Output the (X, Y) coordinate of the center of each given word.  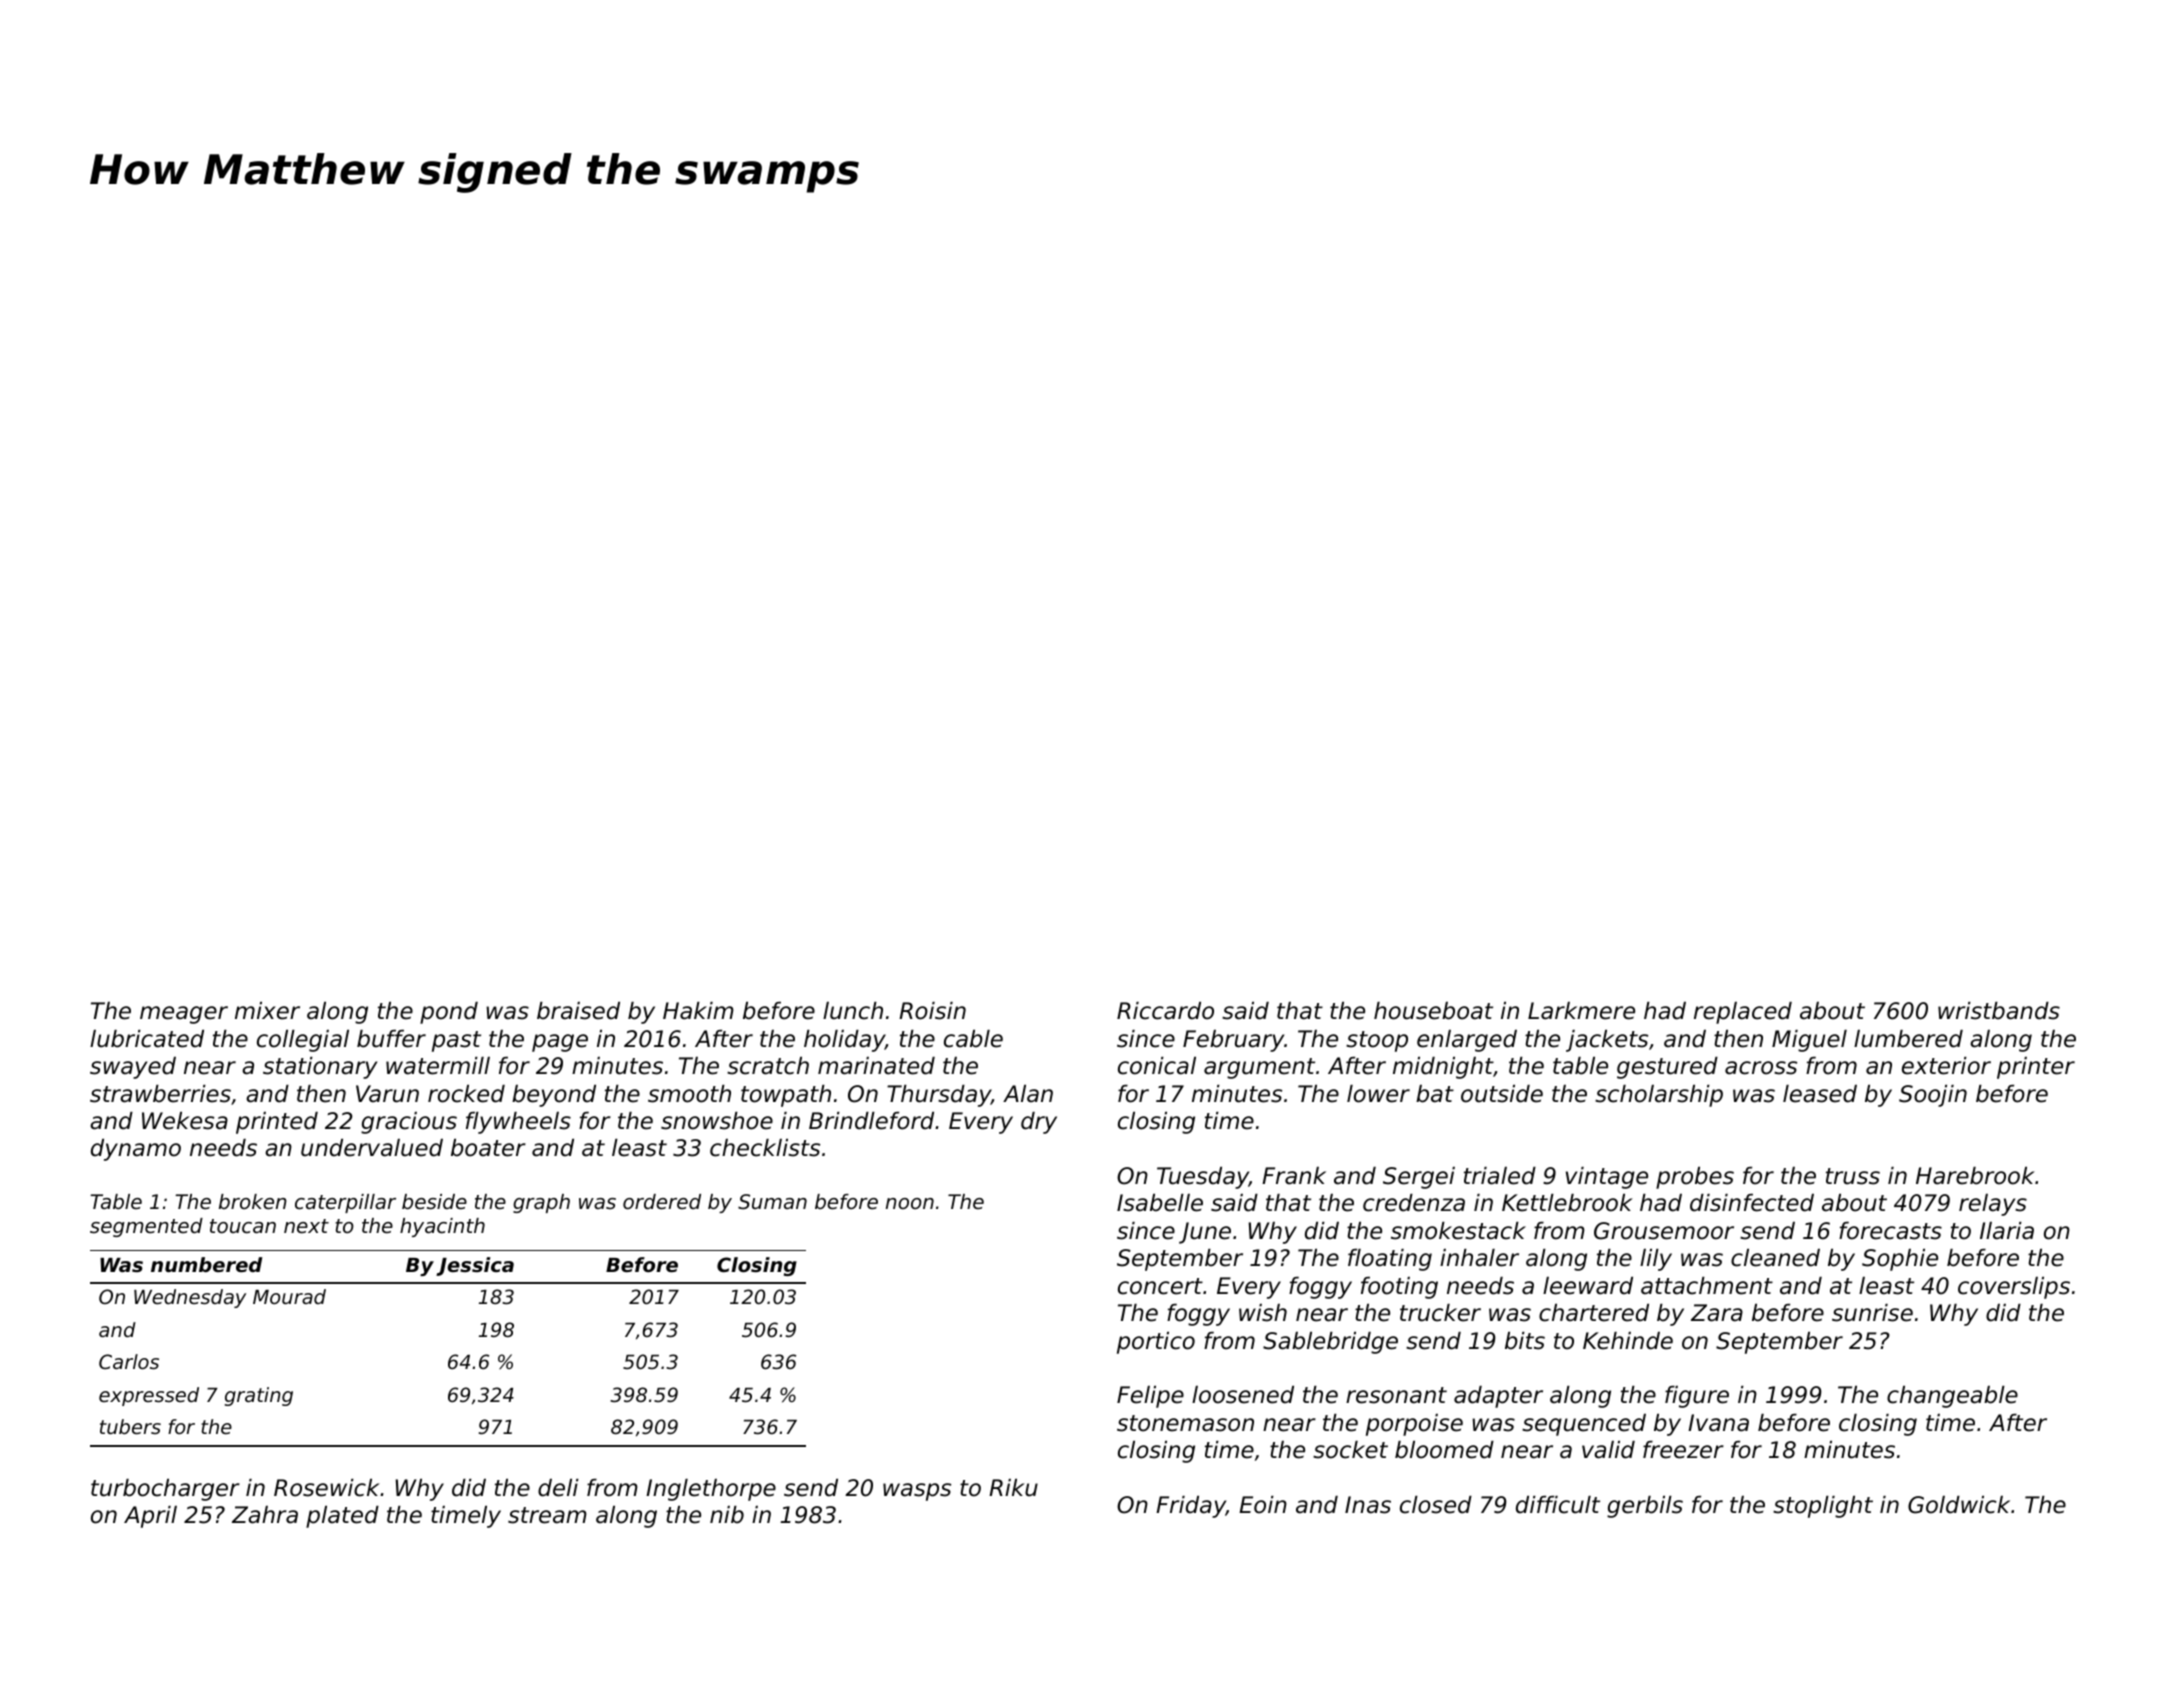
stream (547, 1515)
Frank (1294, 1176)
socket (1350, 1450)
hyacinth (442, 1227)
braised (578, 1011)
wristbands (1999, 1011)
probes (1695, 1178)
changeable (1952, 1397)
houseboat (1433, 1011)
